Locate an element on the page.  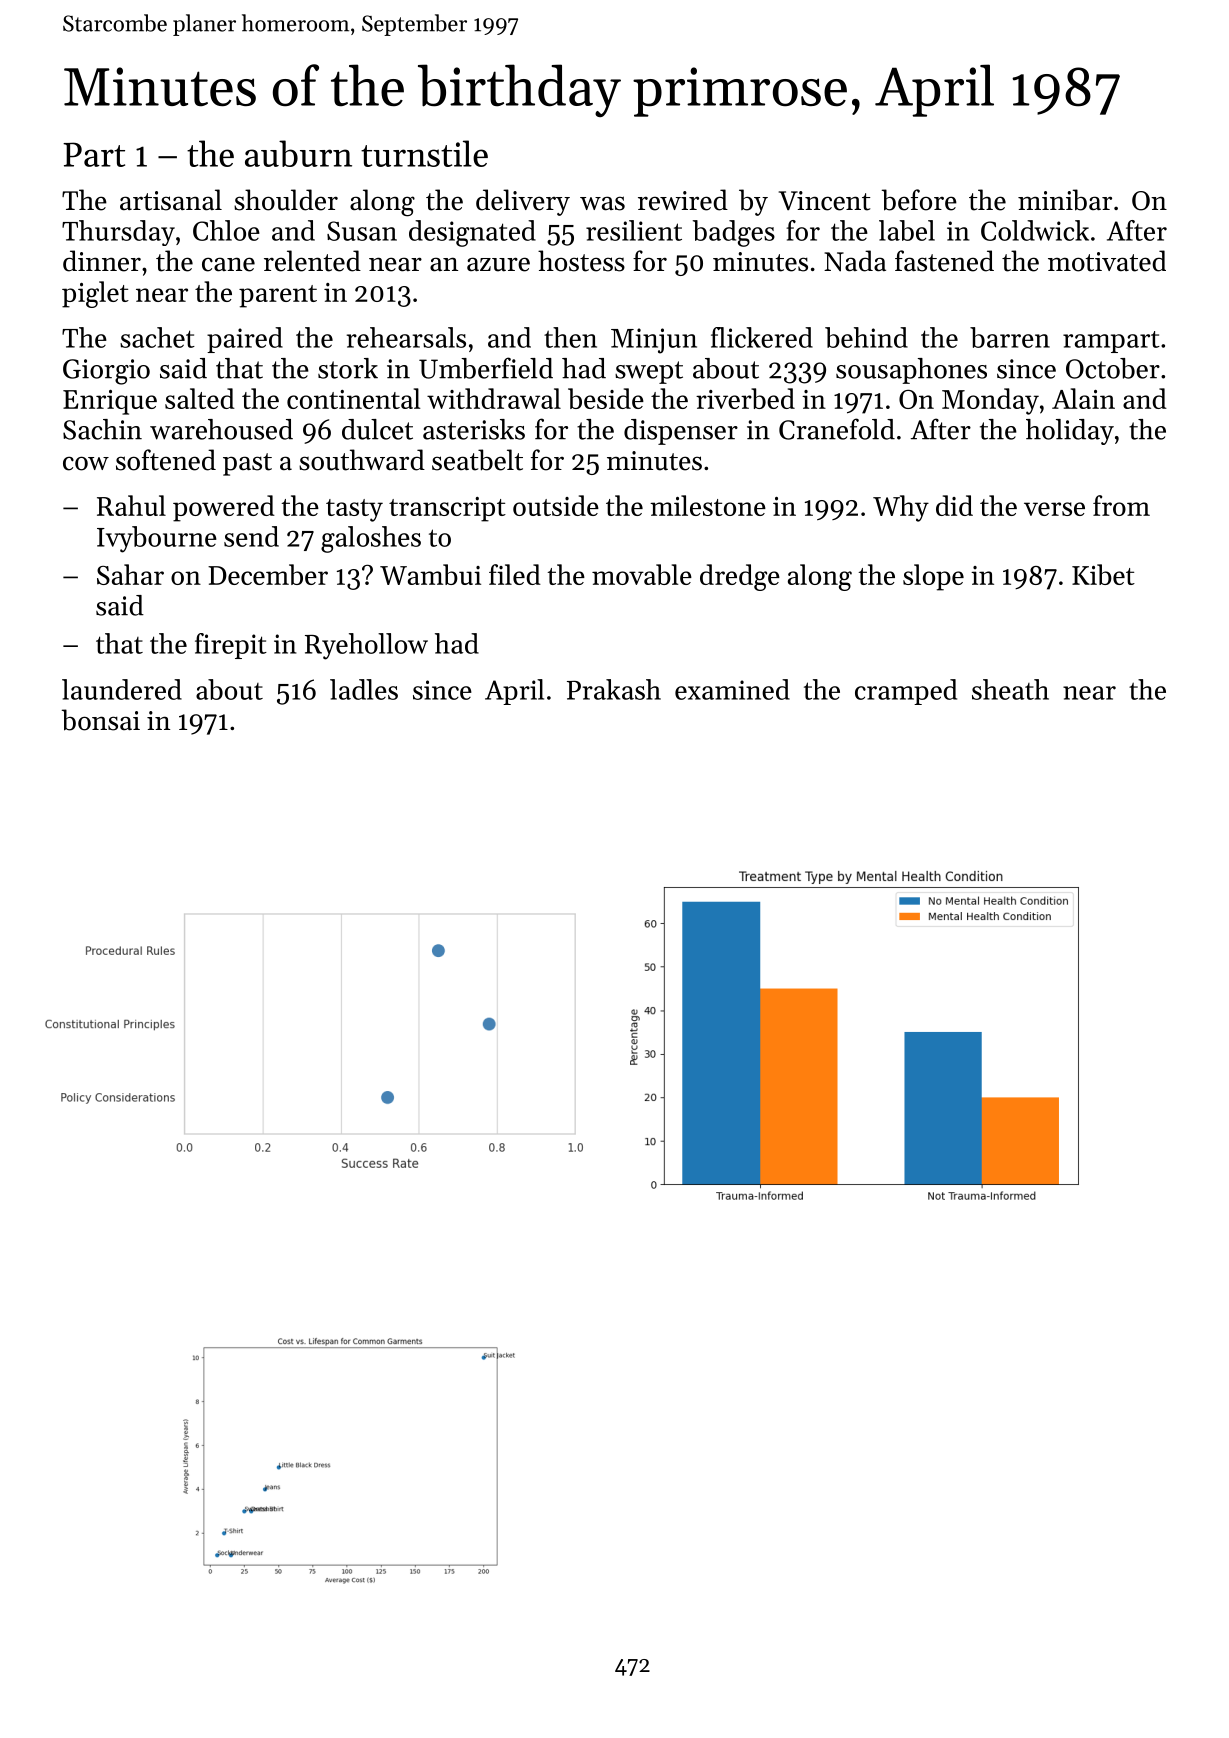
minibar is located at coordinates (1065, 200).
